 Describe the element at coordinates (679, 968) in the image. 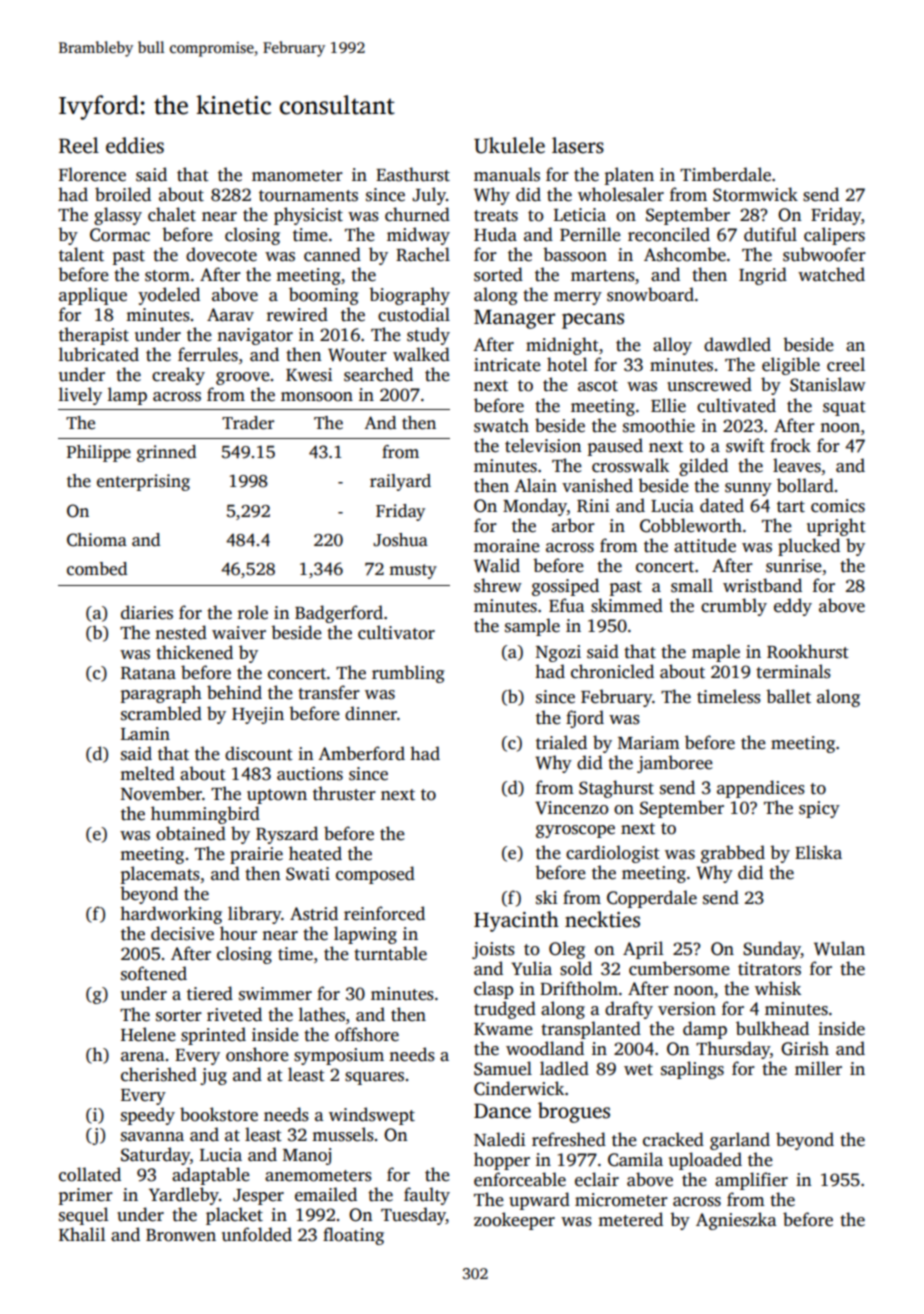

I see `cumbersome` at that location.
